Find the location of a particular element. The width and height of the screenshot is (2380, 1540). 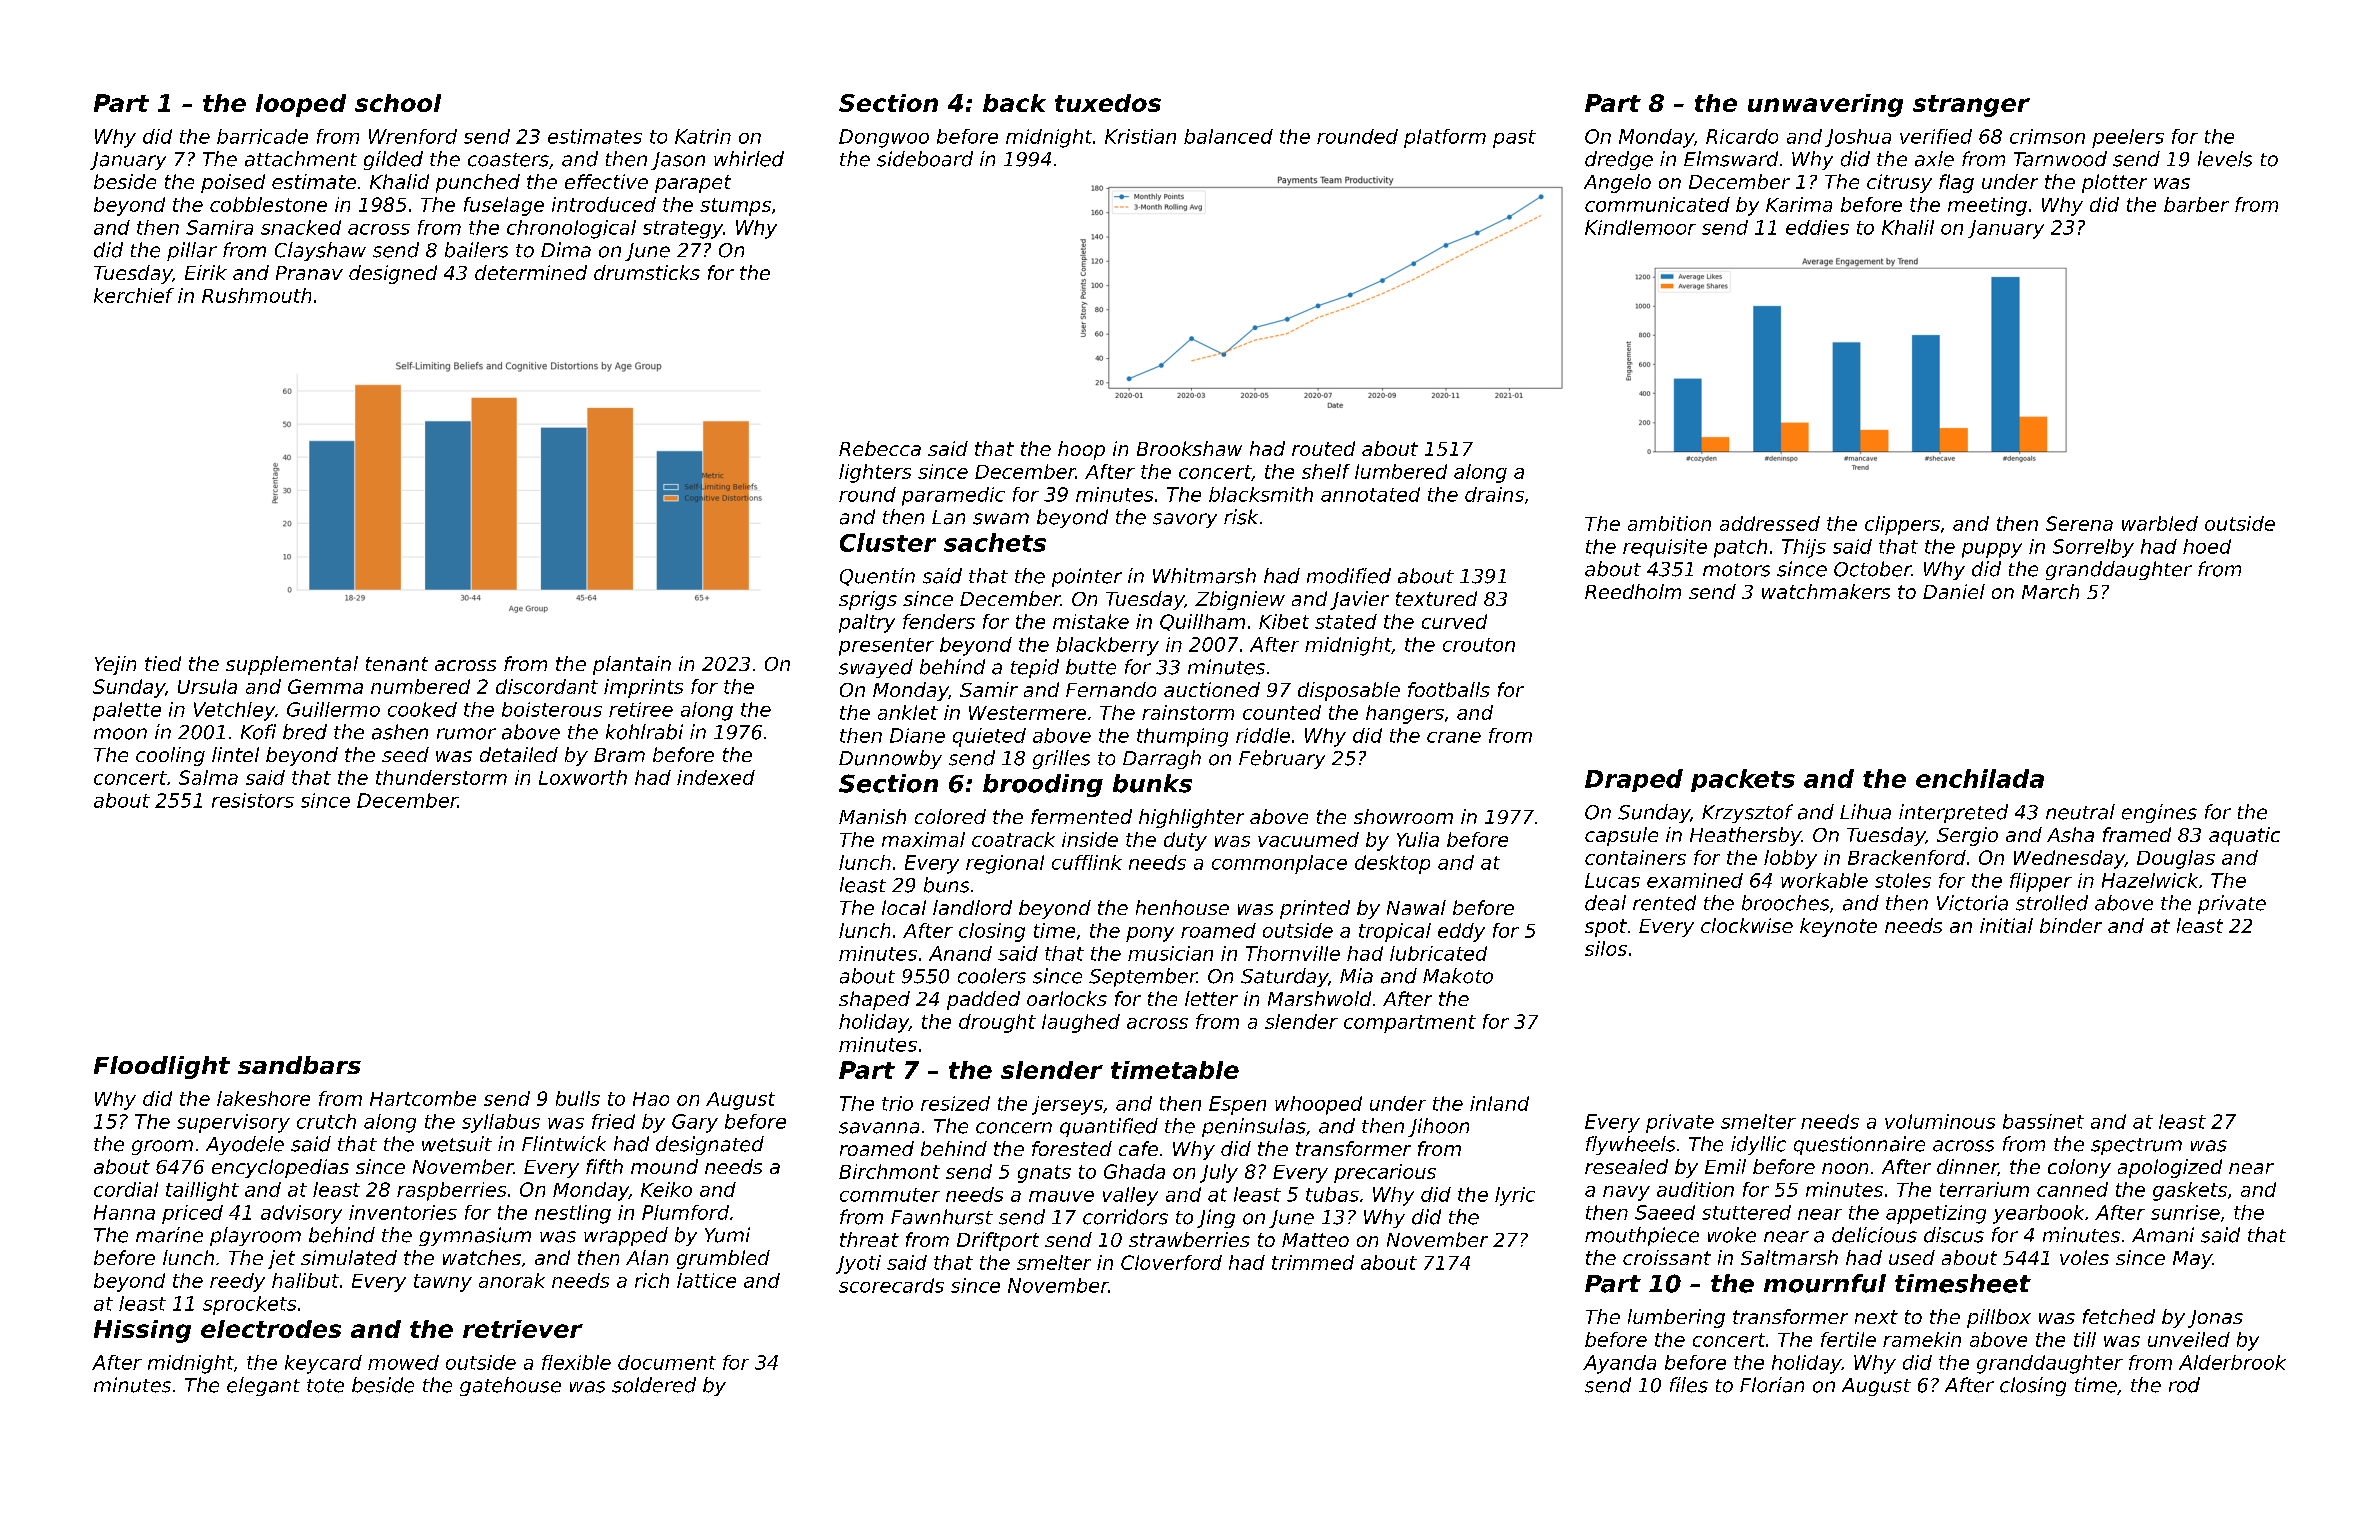

scorecards is located at coordinates (891, 1285).
